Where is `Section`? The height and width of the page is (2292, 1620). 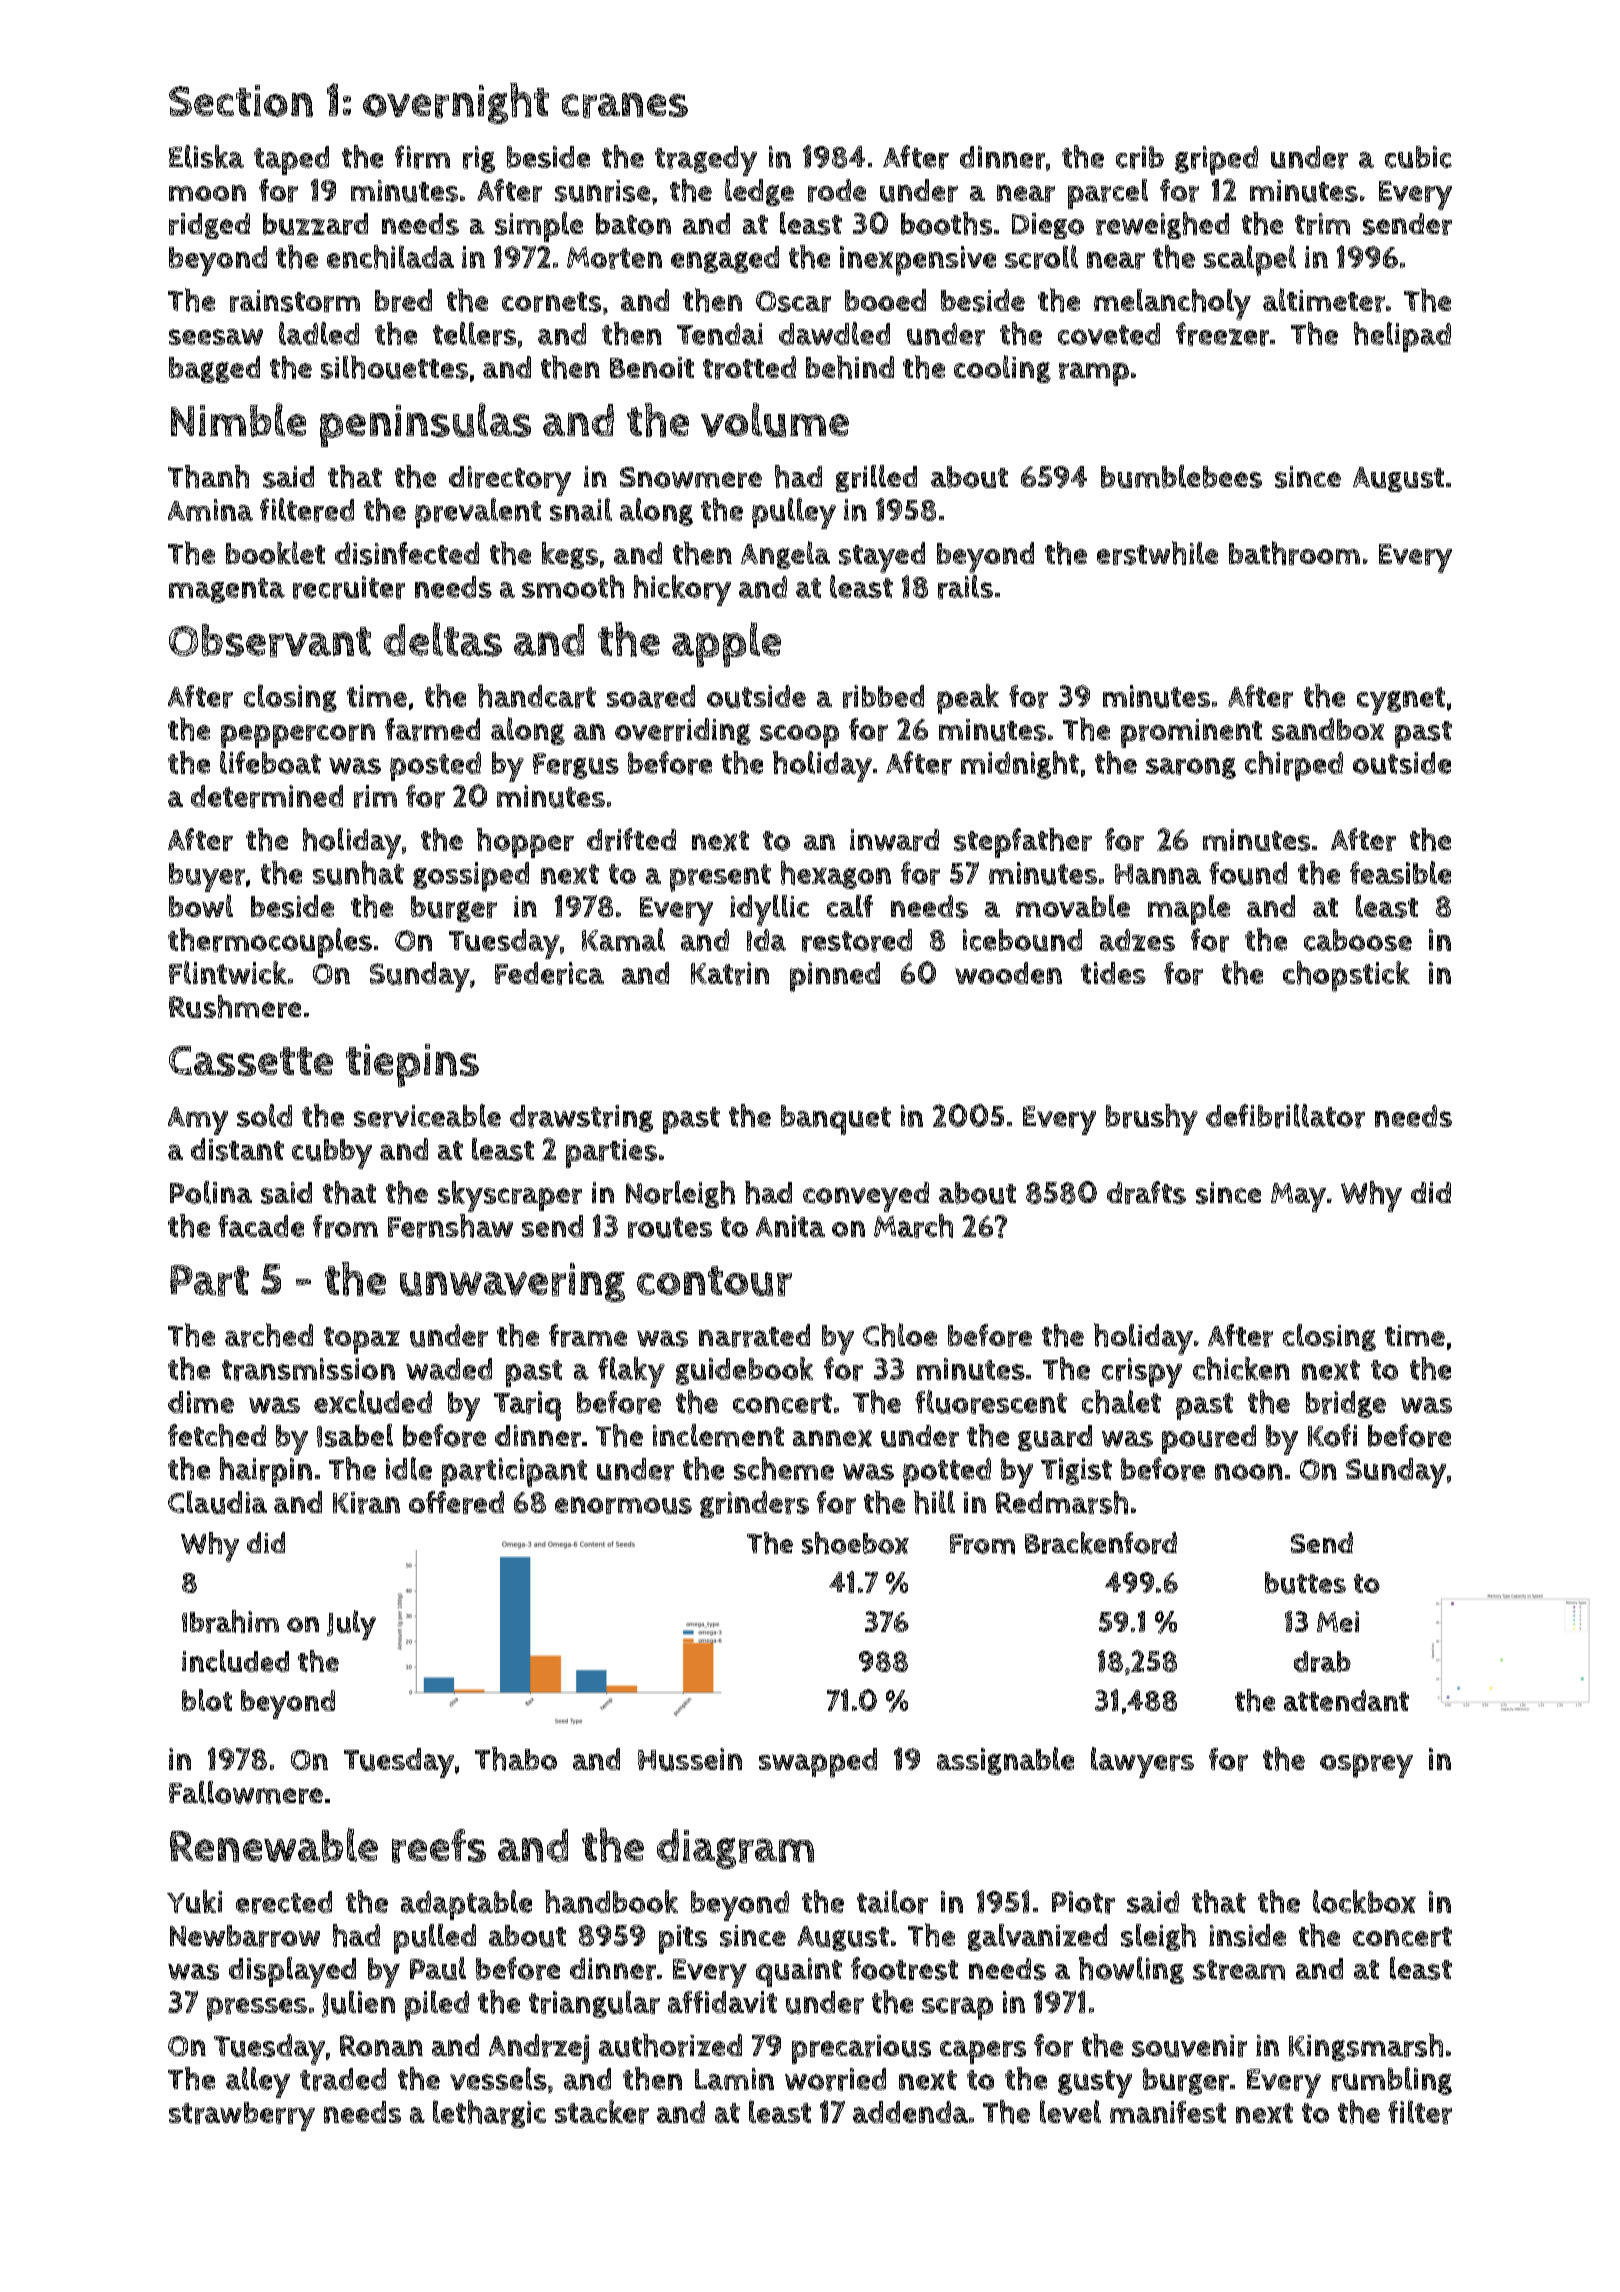 Section is located at coordinates (241, 101).
